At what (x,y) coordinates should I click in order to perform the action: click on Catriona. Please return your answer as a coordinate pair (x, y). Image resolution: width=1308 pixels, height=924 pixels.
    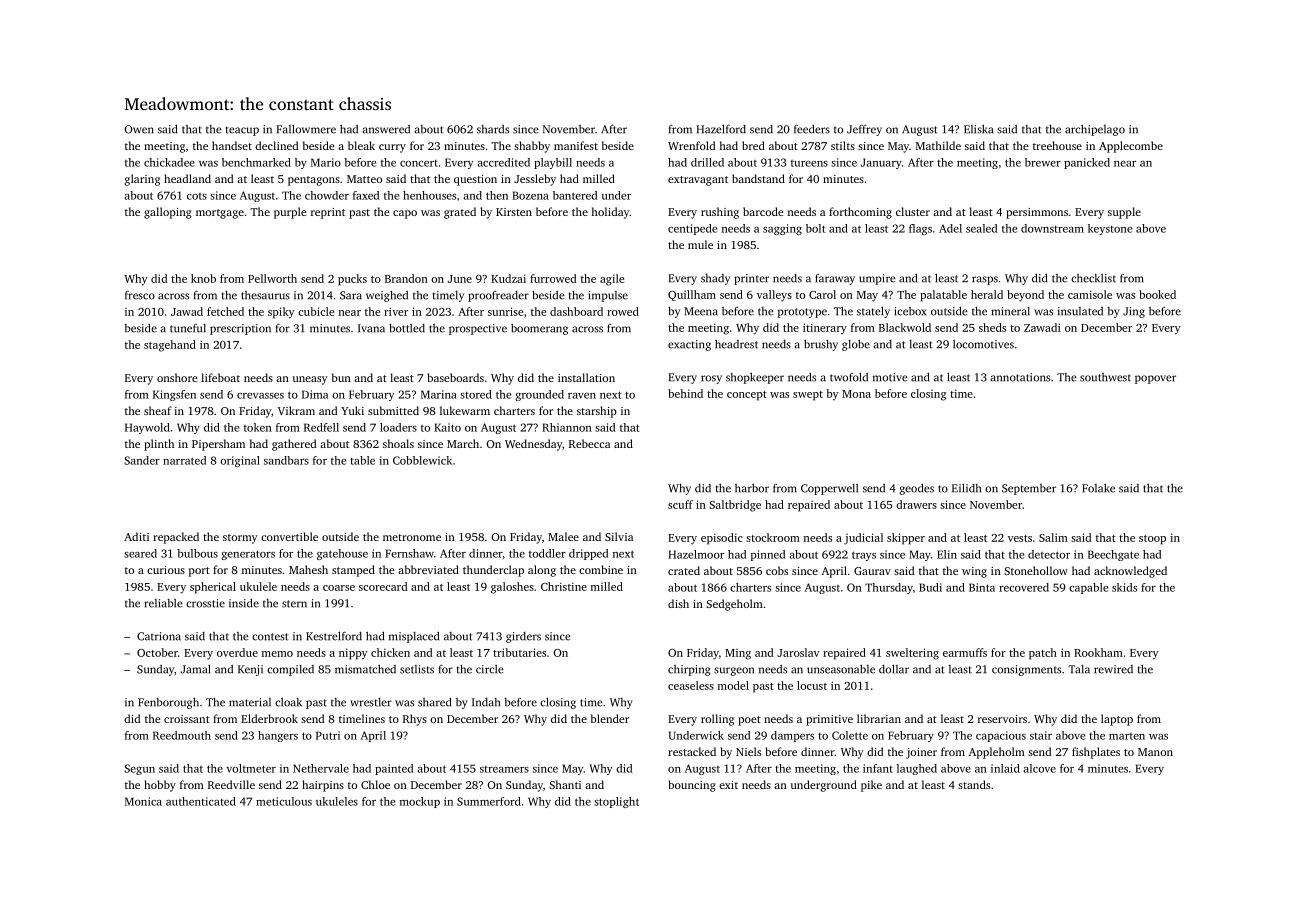
    Looking at the image, I should click on (159, 636).
